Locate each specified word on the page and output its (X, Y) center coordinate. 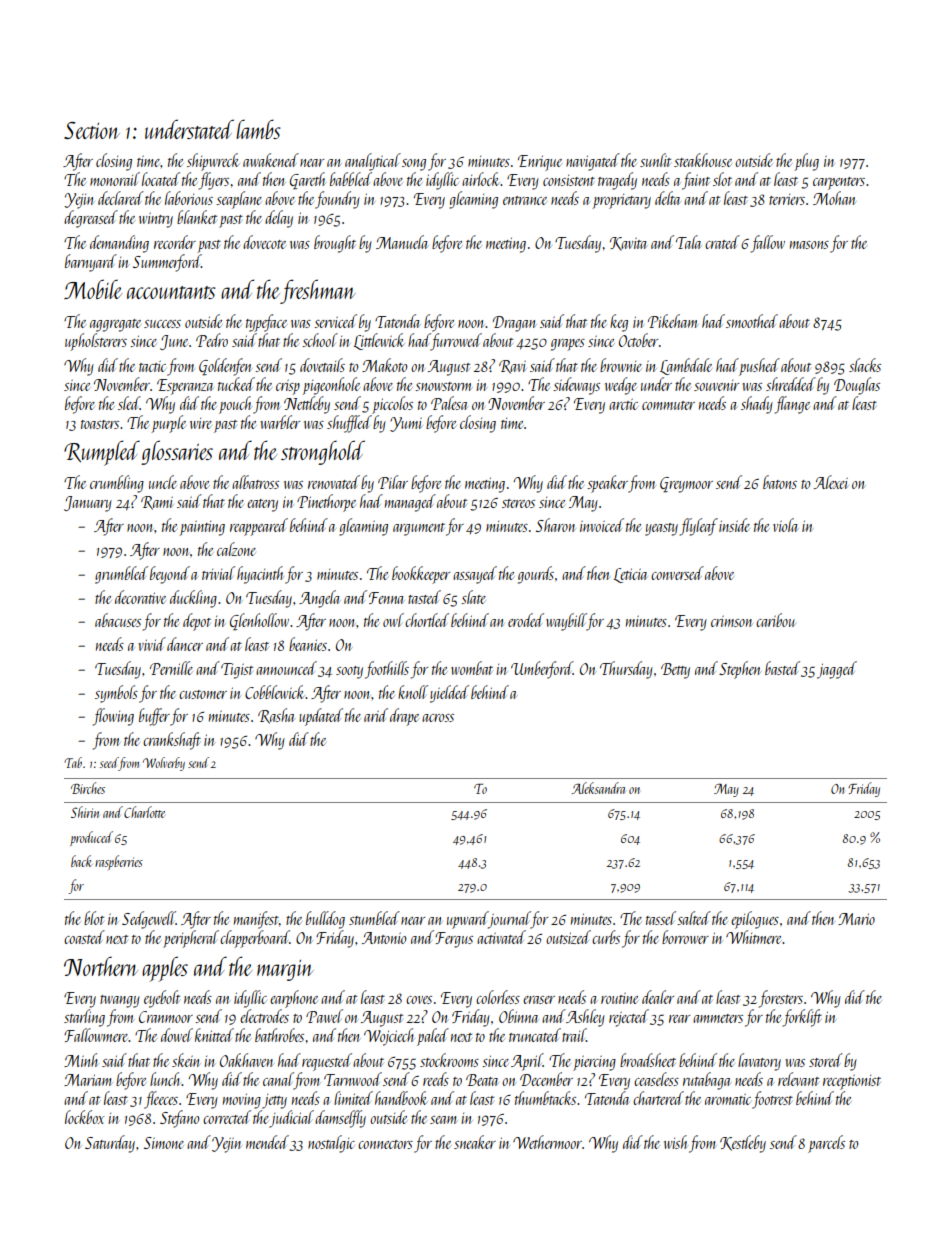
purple (168, 424)
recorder (175, 242)
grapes (568, 345)
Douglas (857, 386)
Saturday (110, 1144)
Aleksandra (598, 788)
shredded (791, 384)
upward (467, 920)
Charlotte (144, 812)
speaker (607, 484)
